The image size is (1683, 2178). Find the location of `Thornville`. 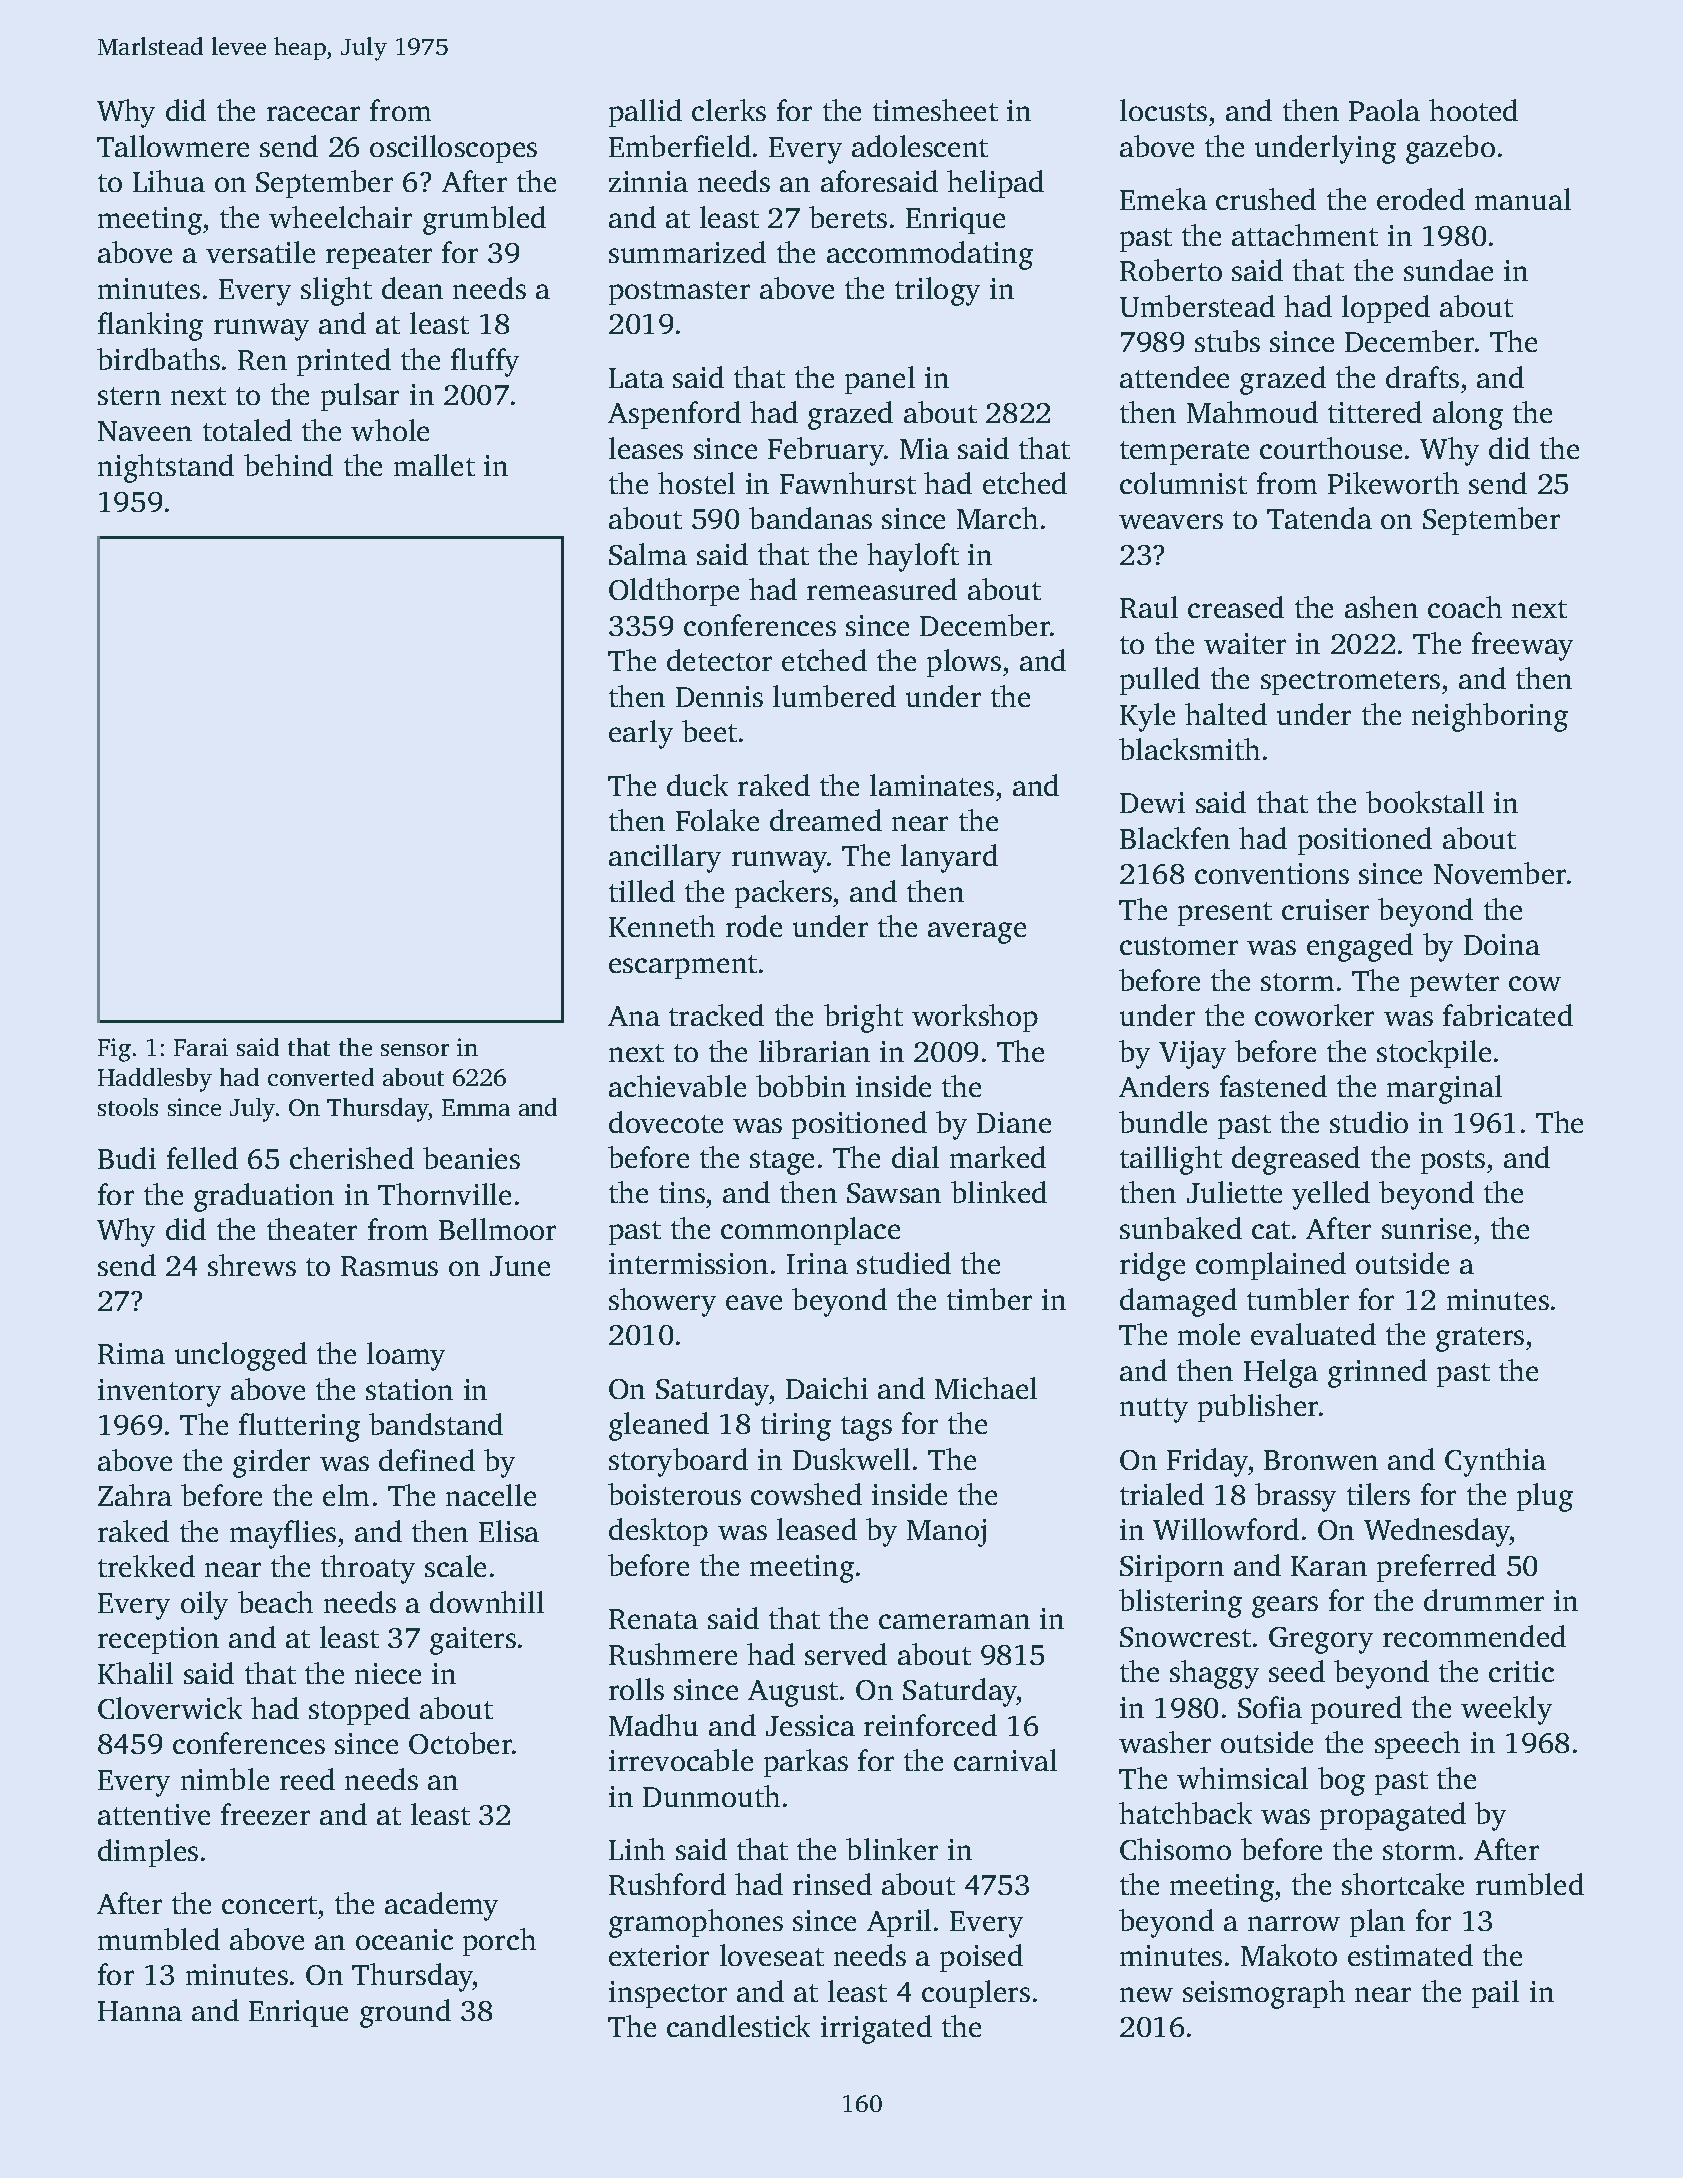

Thornville is located at coordinates (444, 1194).
